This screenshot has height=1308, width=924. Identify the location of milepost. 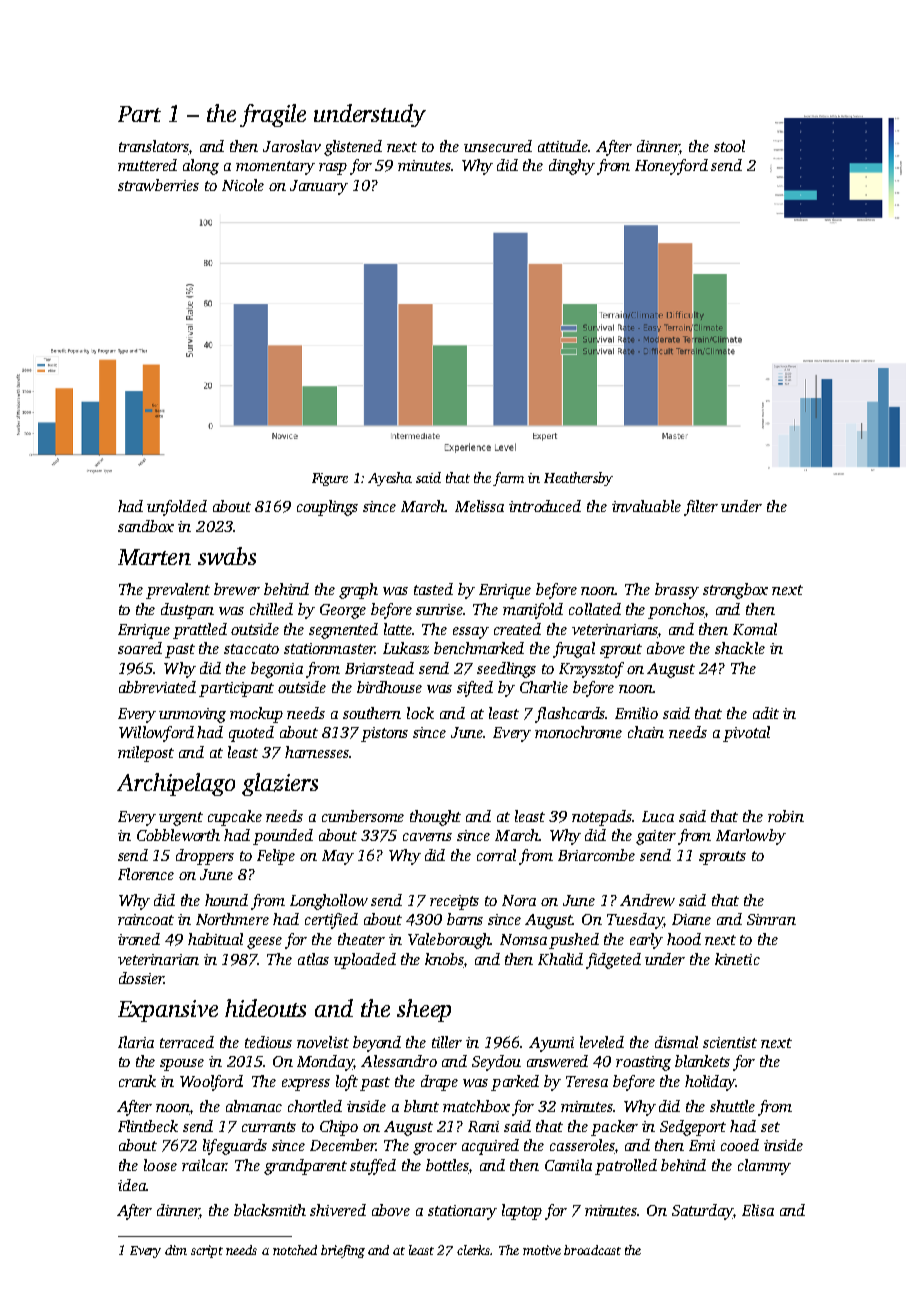
(146, 754).
